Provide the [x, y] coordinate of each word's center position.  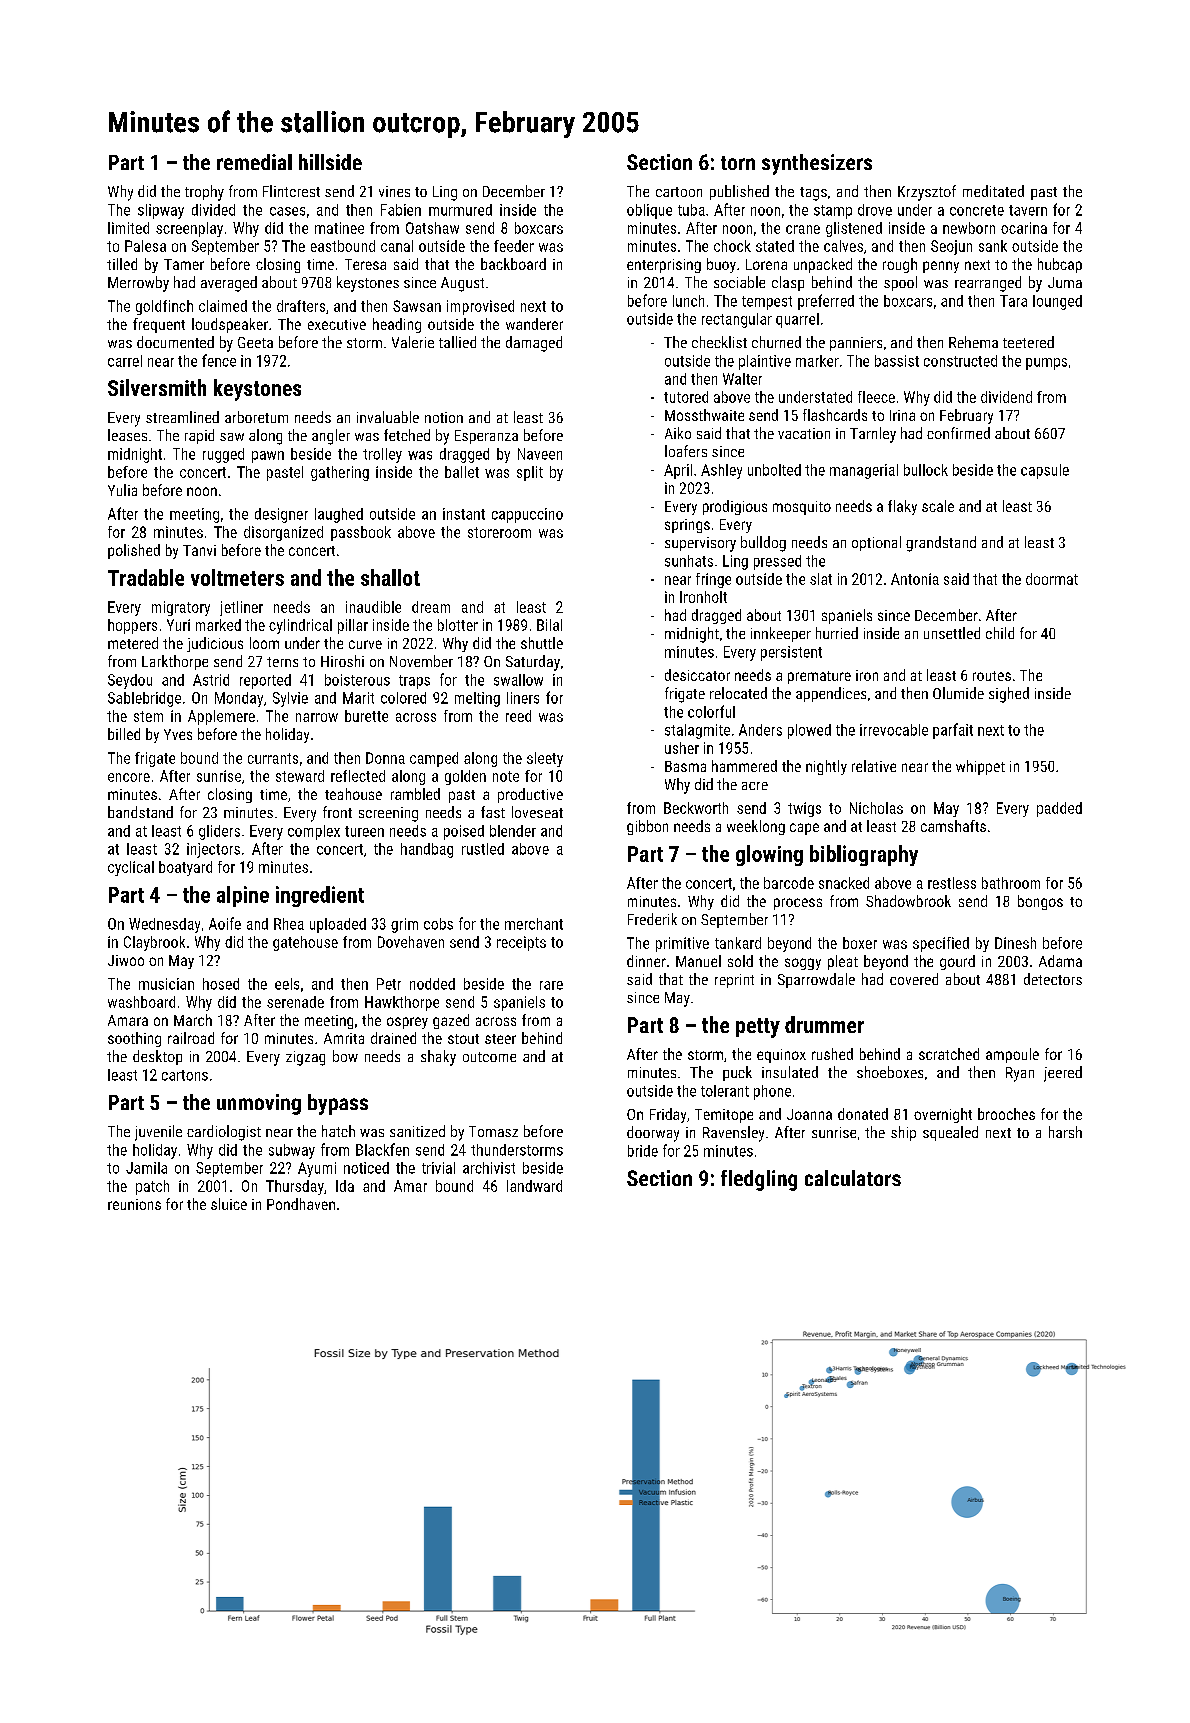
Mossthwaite [704, 415]
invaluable [388, 417]
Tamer [184, 264]
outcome [489, 1057]
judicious [215, 644]
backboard [513, 264]
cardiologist [224, 1133]
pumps [1046, 364]
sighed [1009, 695]
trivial [438, 1168]
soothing [134, 1039]
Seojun [951, 247]
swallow [518, 680]
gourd [957, 962]
